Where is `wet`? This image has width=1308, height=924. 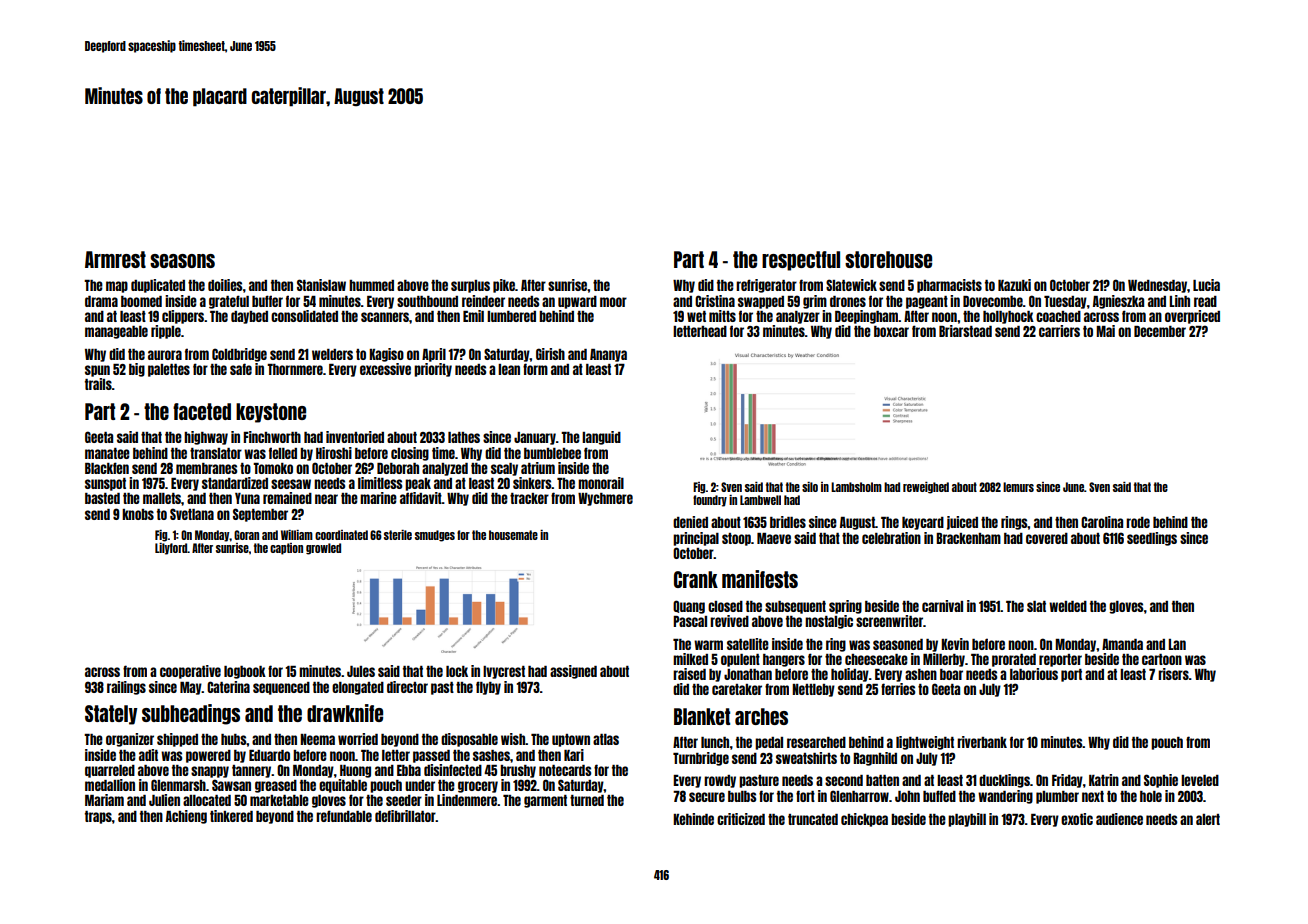
wet is located at coordinates (696, 316).
